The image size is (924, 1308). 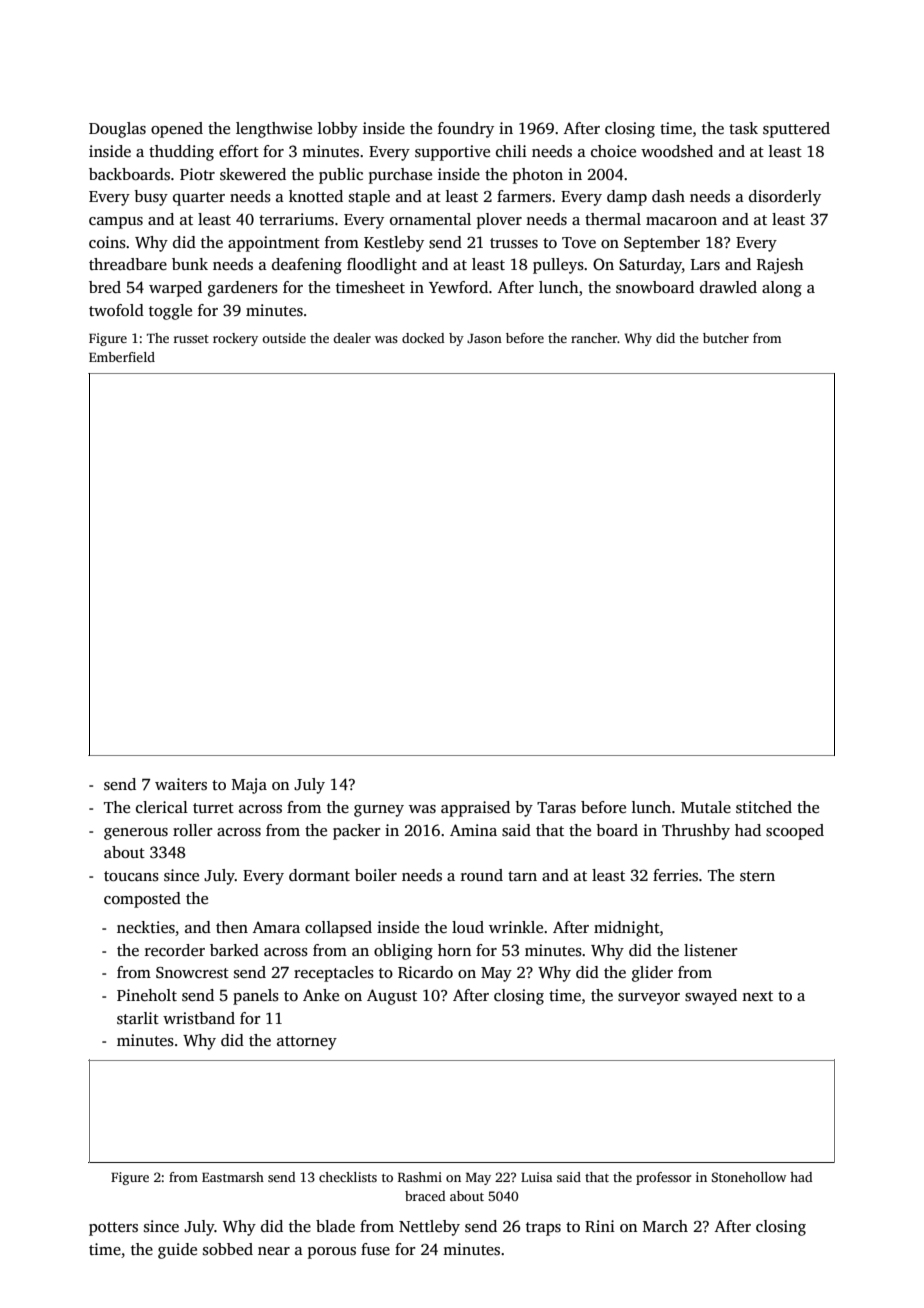 What do you see at coordinates (706, 807) in the screenshot?
I see `Mutale` at bounding box center [706, 807].
